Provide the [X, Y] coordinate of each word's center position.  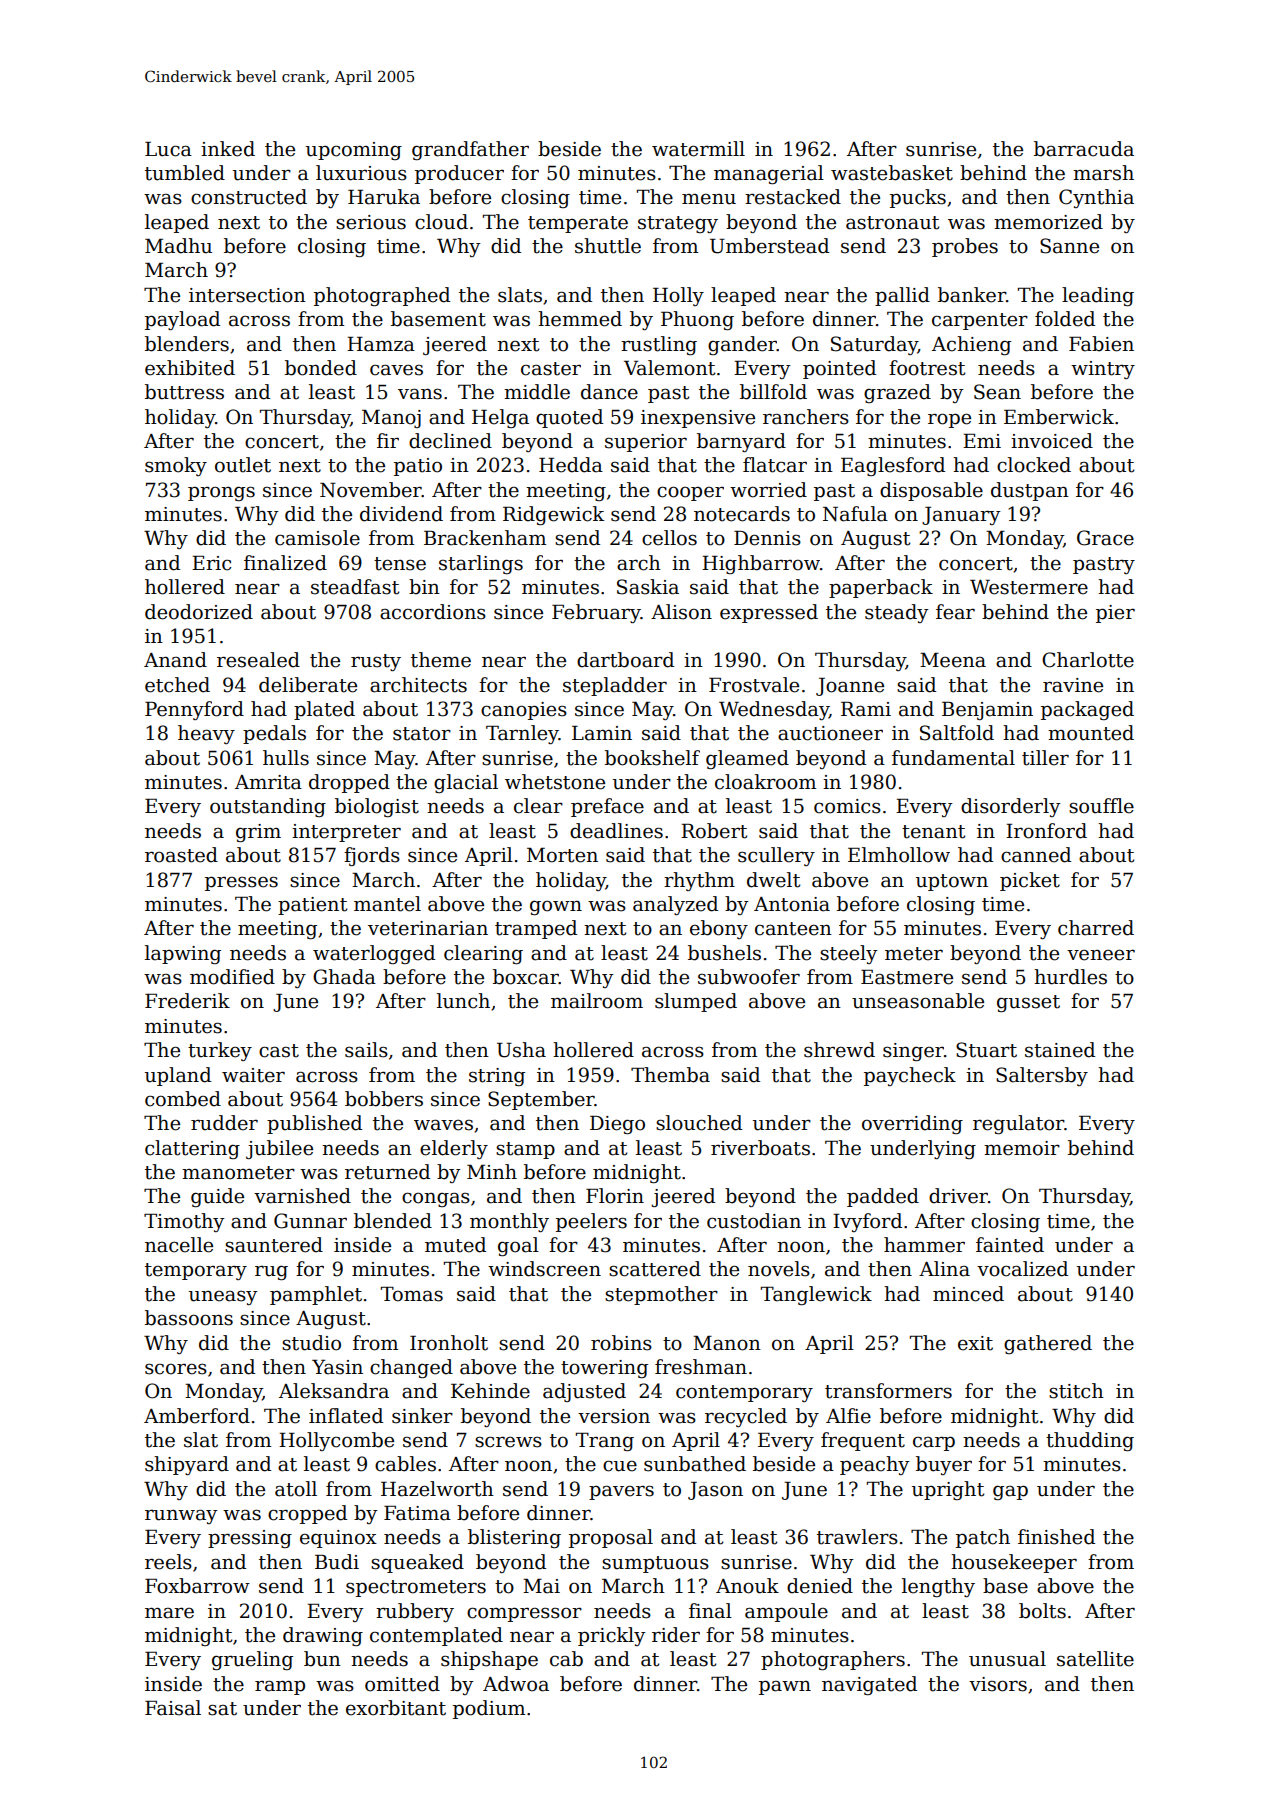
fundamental [953, 758]
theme [441, 660]
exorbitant [396, 1708]
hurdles [1070, 977]
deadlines [616, 831]
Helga [500, 418]
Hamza [381, 344]
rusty [376, 662]
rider [676, 1635]
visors [998, 1684]
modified [232, 977]
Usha [521, 1050]
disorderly [1011, 807]
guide [217, 1197]
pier [1115, 614]
